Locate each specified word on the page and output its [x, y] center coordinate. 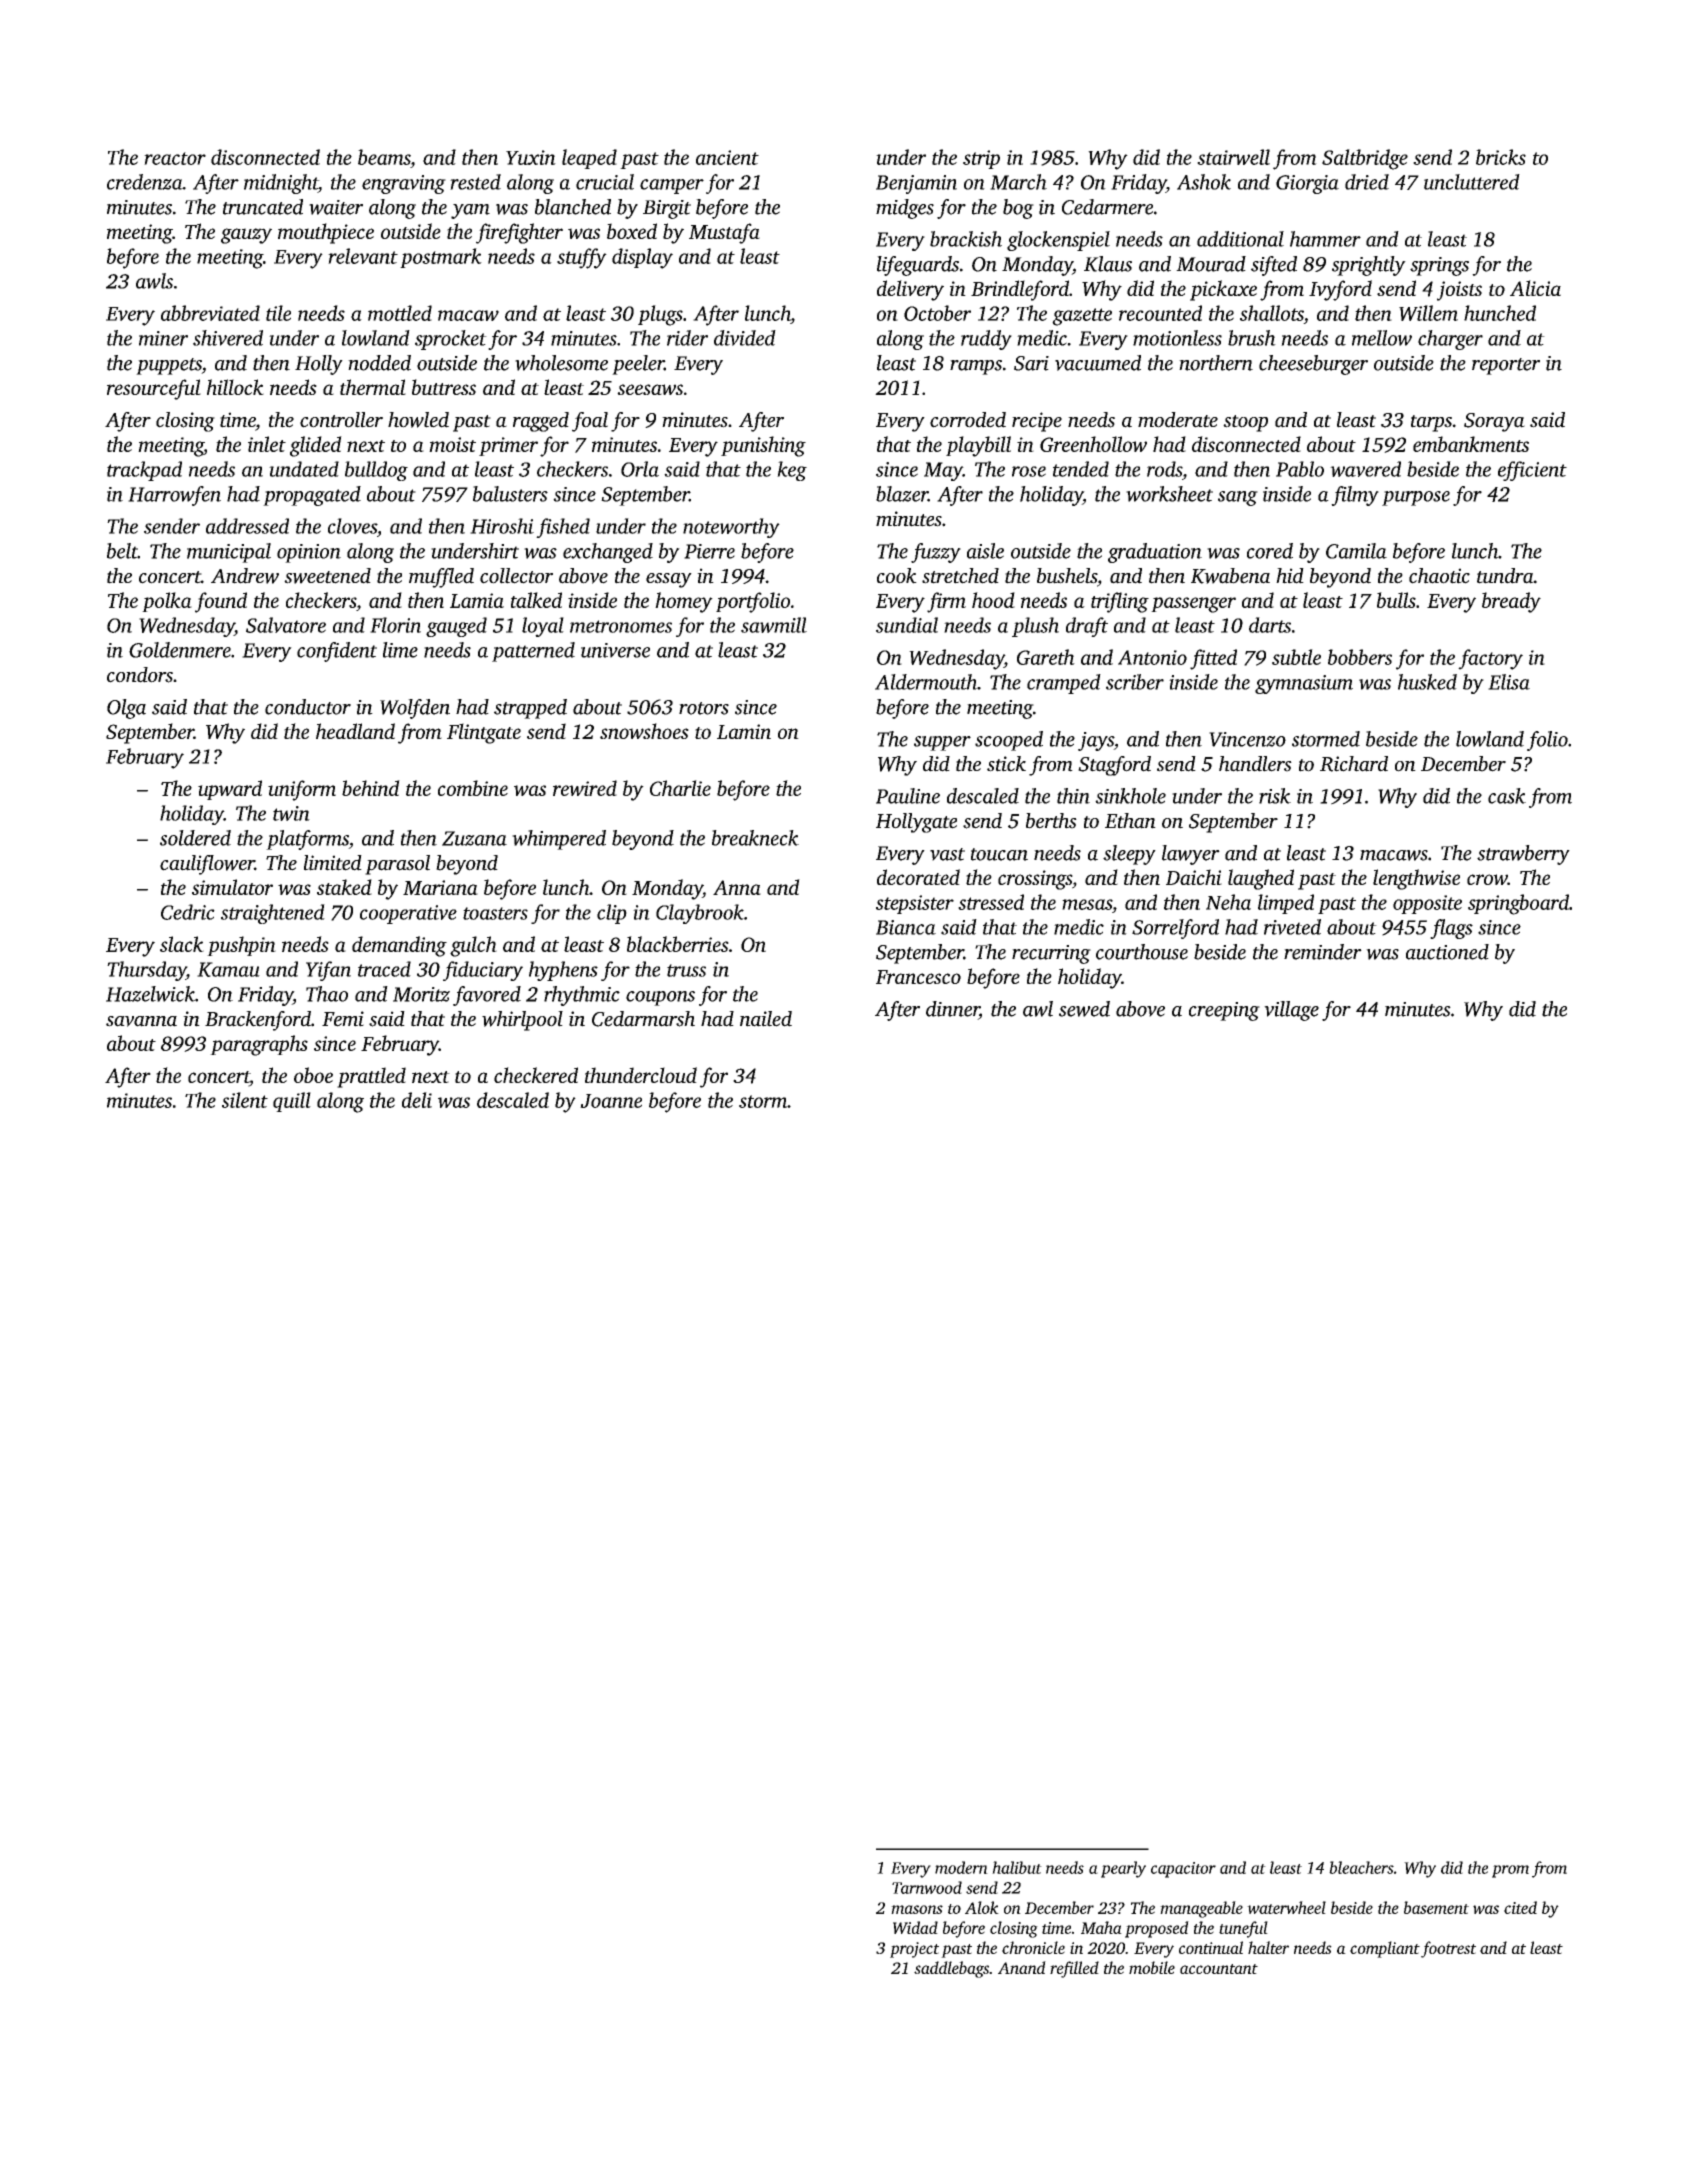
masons [917, 1909]
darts [1270, 625]
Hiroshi [502, 526]
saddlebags [951, 1969]
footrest [1448, 1949]
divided [745, 338]
